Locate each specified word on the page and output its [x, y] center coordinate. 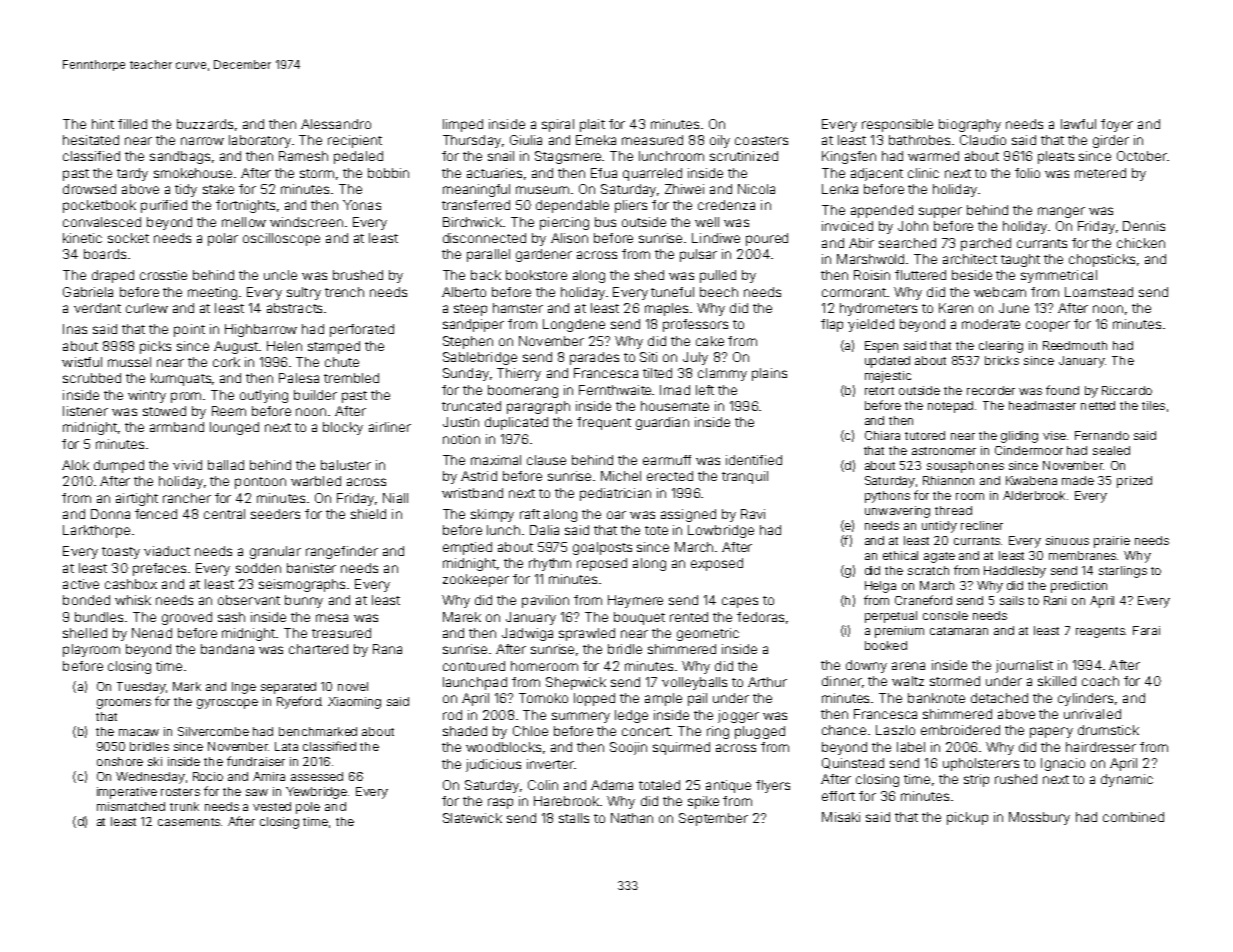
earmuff [667, 460]
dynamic [1127, 780]
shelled [85, 633]
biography [970, 125]
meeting [212, 293]
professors [695, 325]
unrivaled [1092, 714]
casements [189, 822]
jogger [738, 716]
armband [177, 427]
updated [887, 362]
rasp [500, 803]
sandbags [180, 157]
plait [592, 125]
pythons [887, 497]
